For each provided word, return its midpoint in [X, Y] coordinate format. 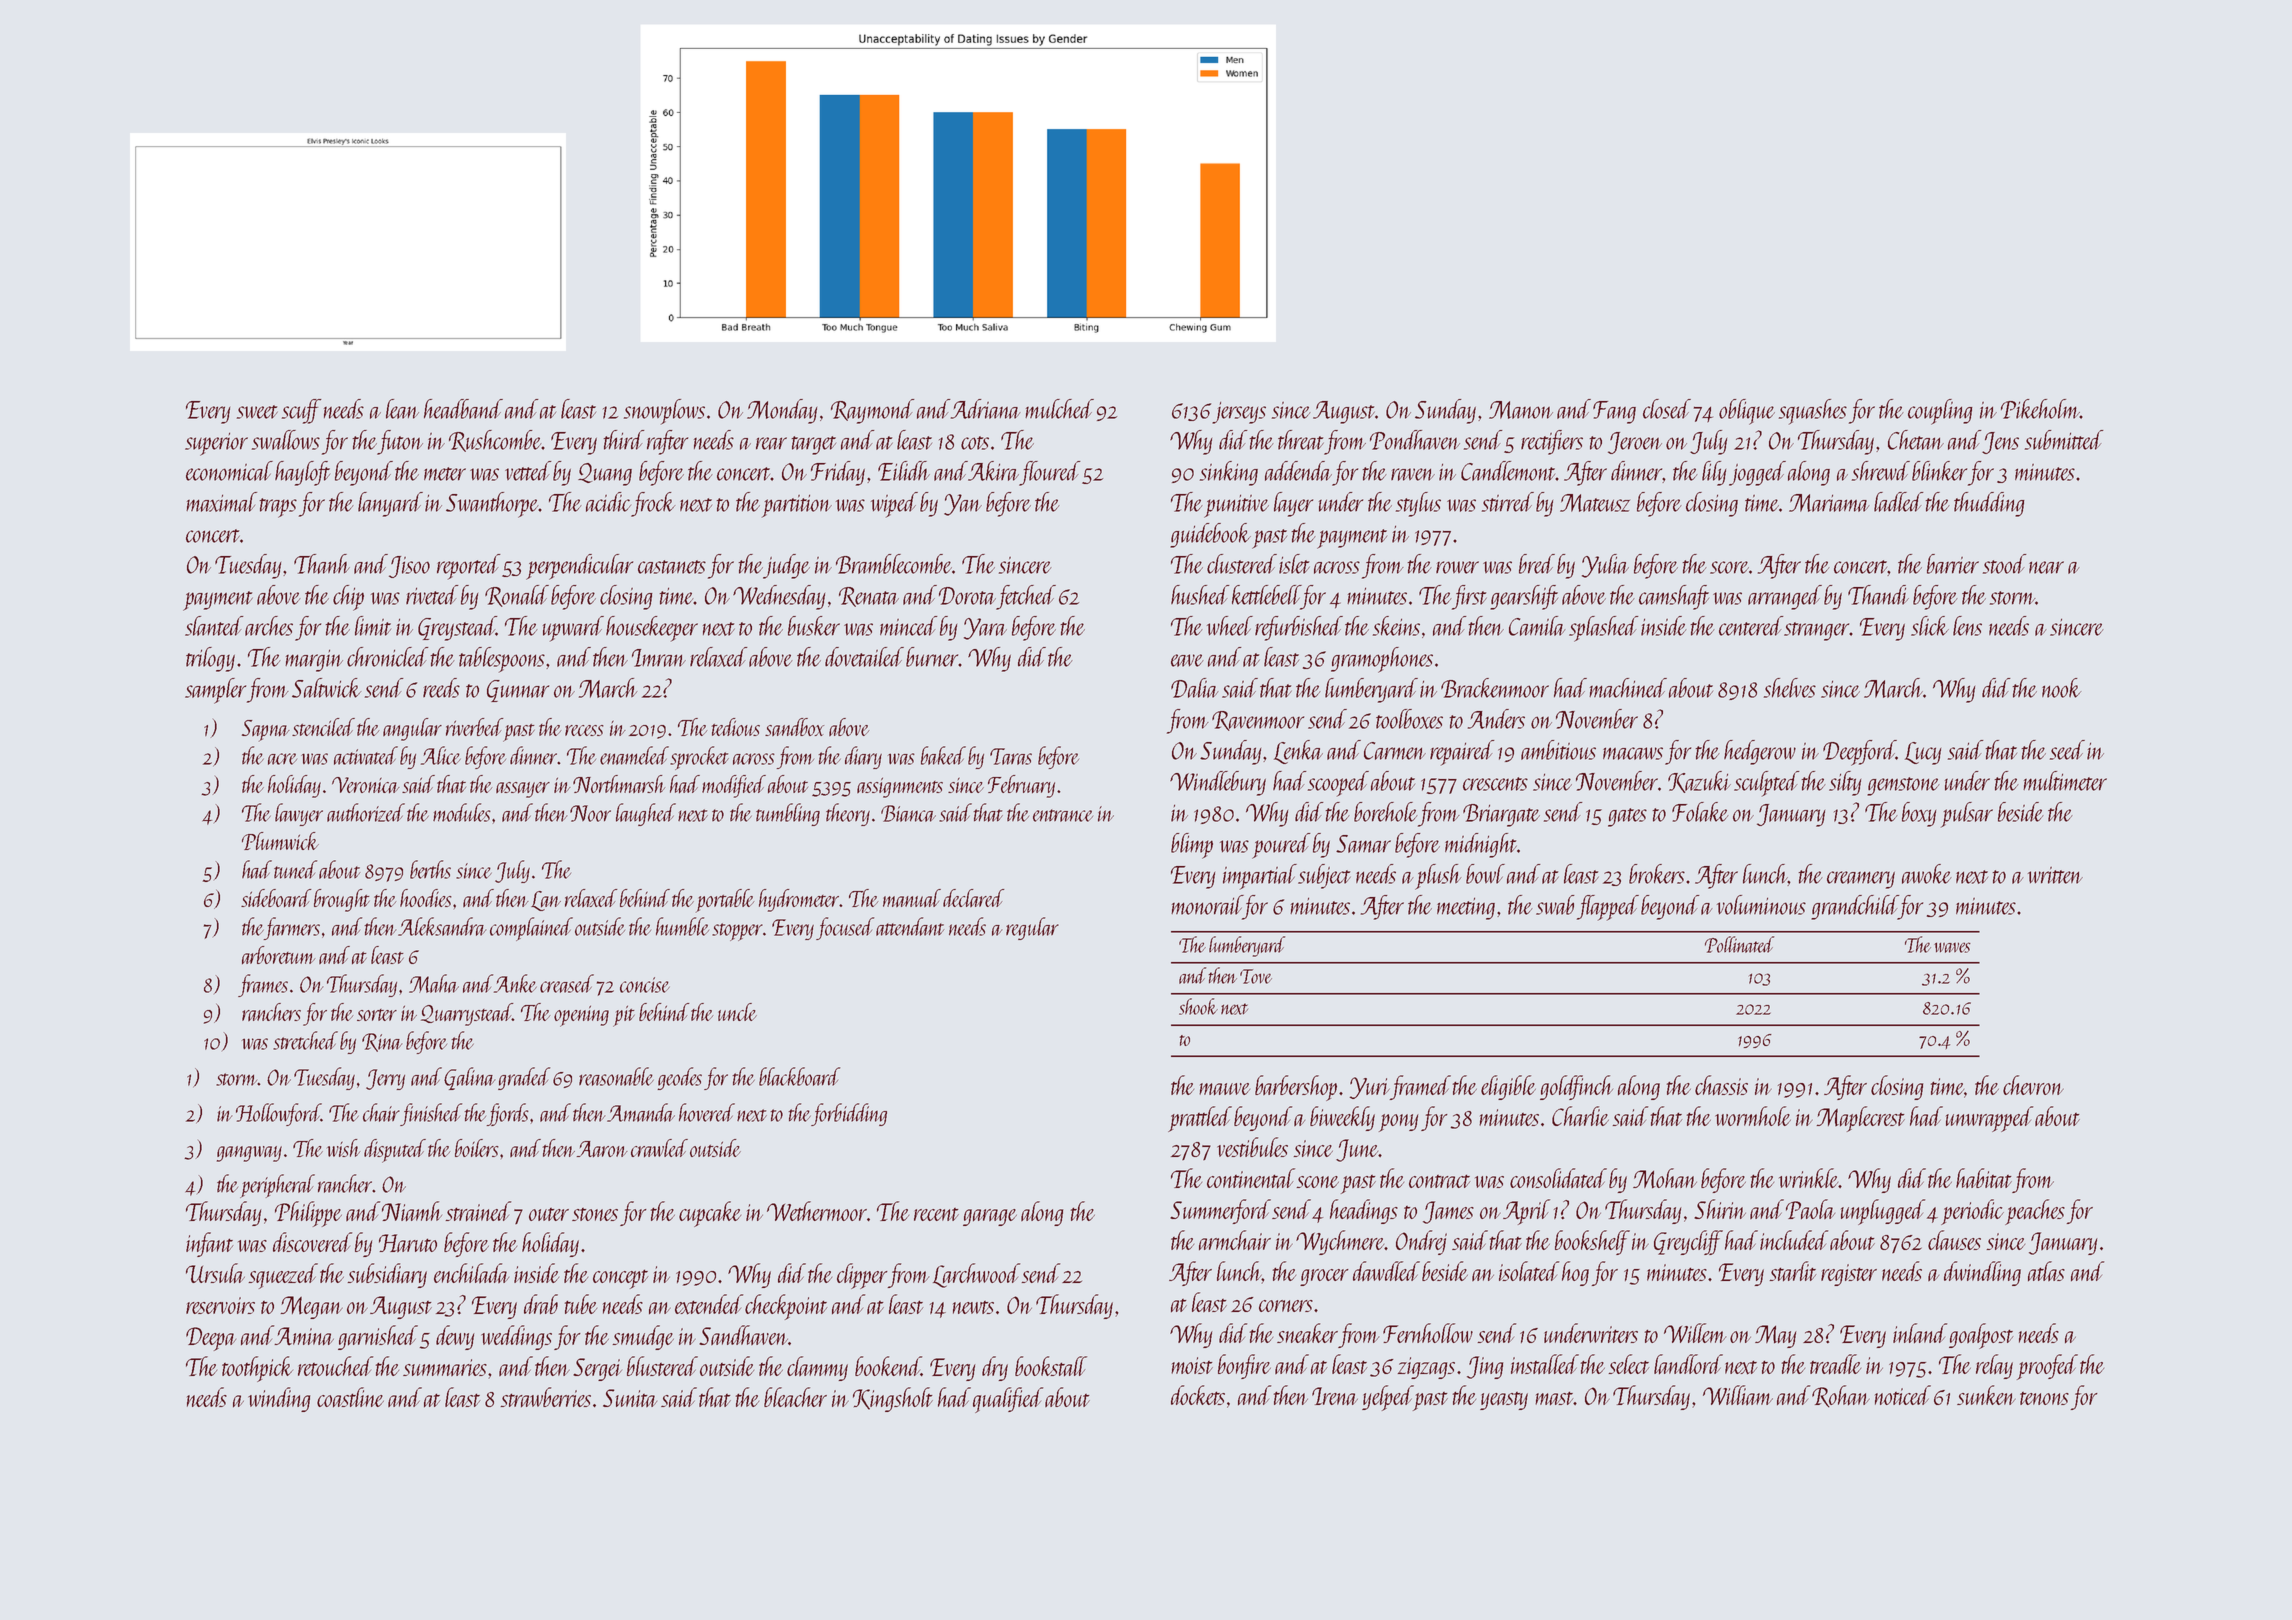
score [1729, 567]
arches [269, 626]
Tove [1256, 976]
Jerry [385, 1079]
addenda [1298, 471]
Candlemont [1508, 471]
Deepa [211, 1339]
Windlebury [1218, 783]
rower [1457, 567]
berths [430, 869]
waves [1952, 947]
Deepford [1859, 753]
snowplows [664, 412]
